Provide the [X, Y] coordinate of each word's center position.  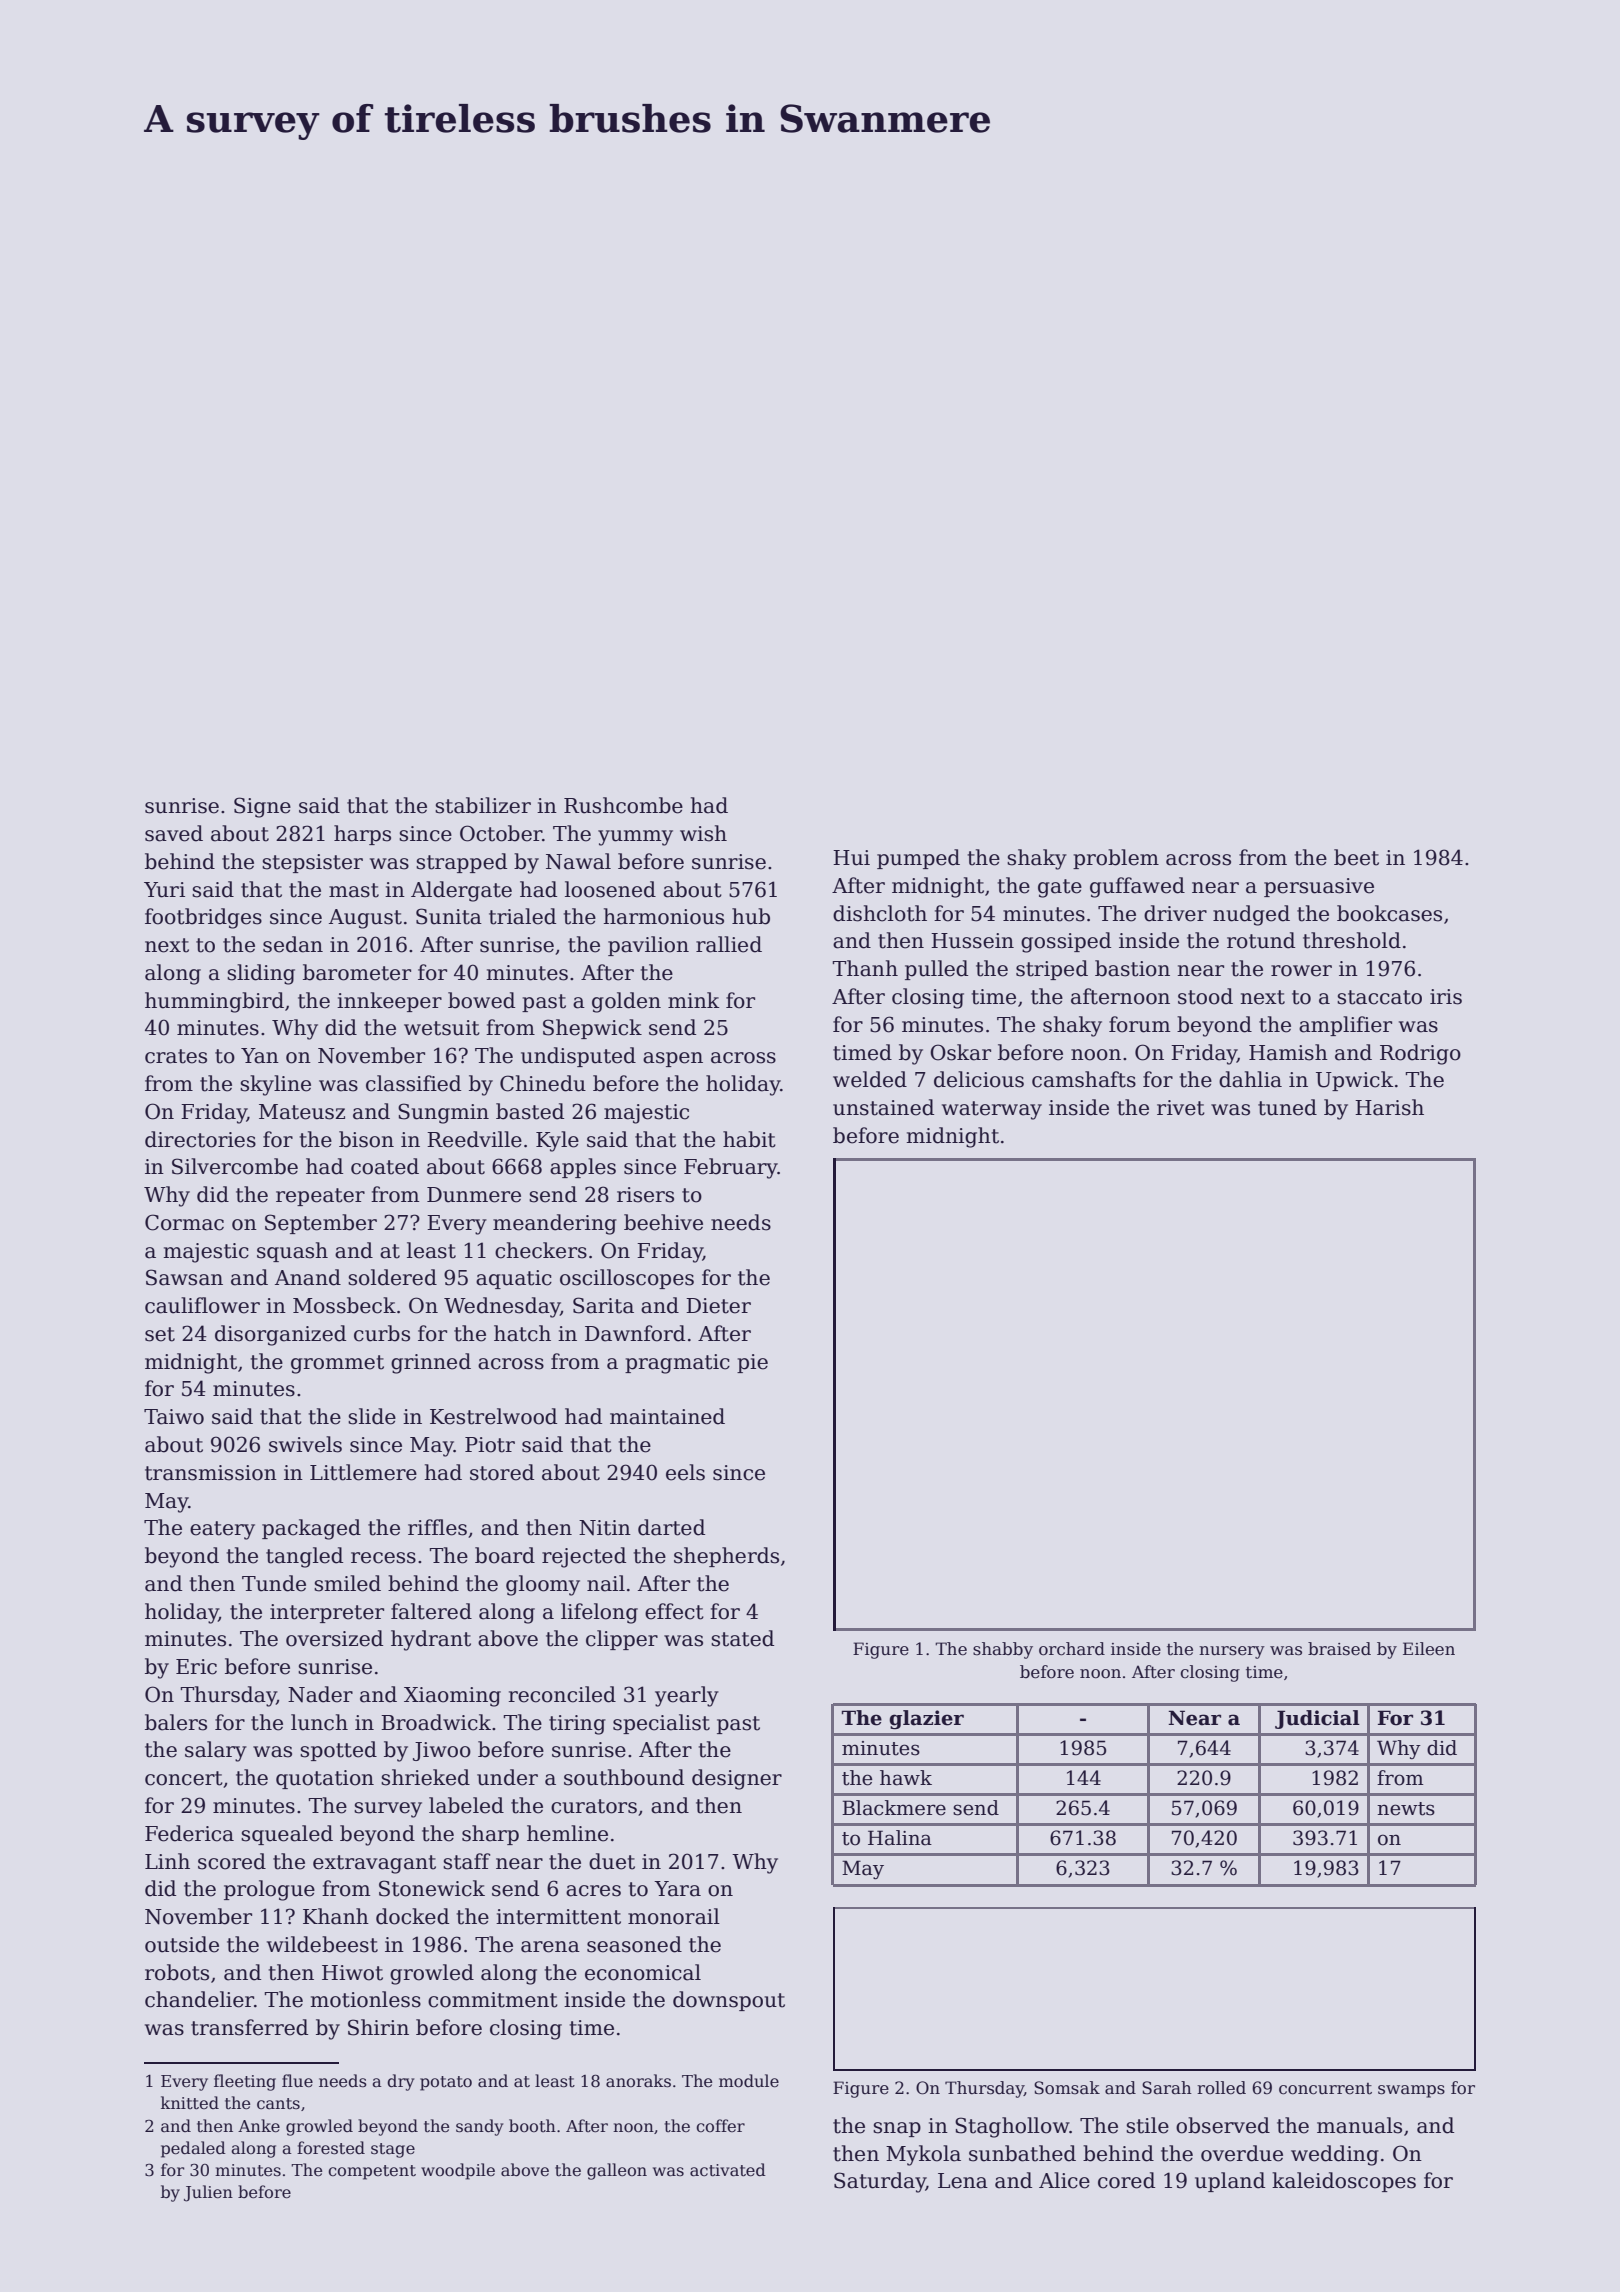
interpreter [327, 1613]
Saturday [880, 2182]
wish [703, 833]
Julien [208, 2193]
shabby [1003, 1650]
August [365, 919]
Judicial [1317, 1719]
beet [1356, 857]
